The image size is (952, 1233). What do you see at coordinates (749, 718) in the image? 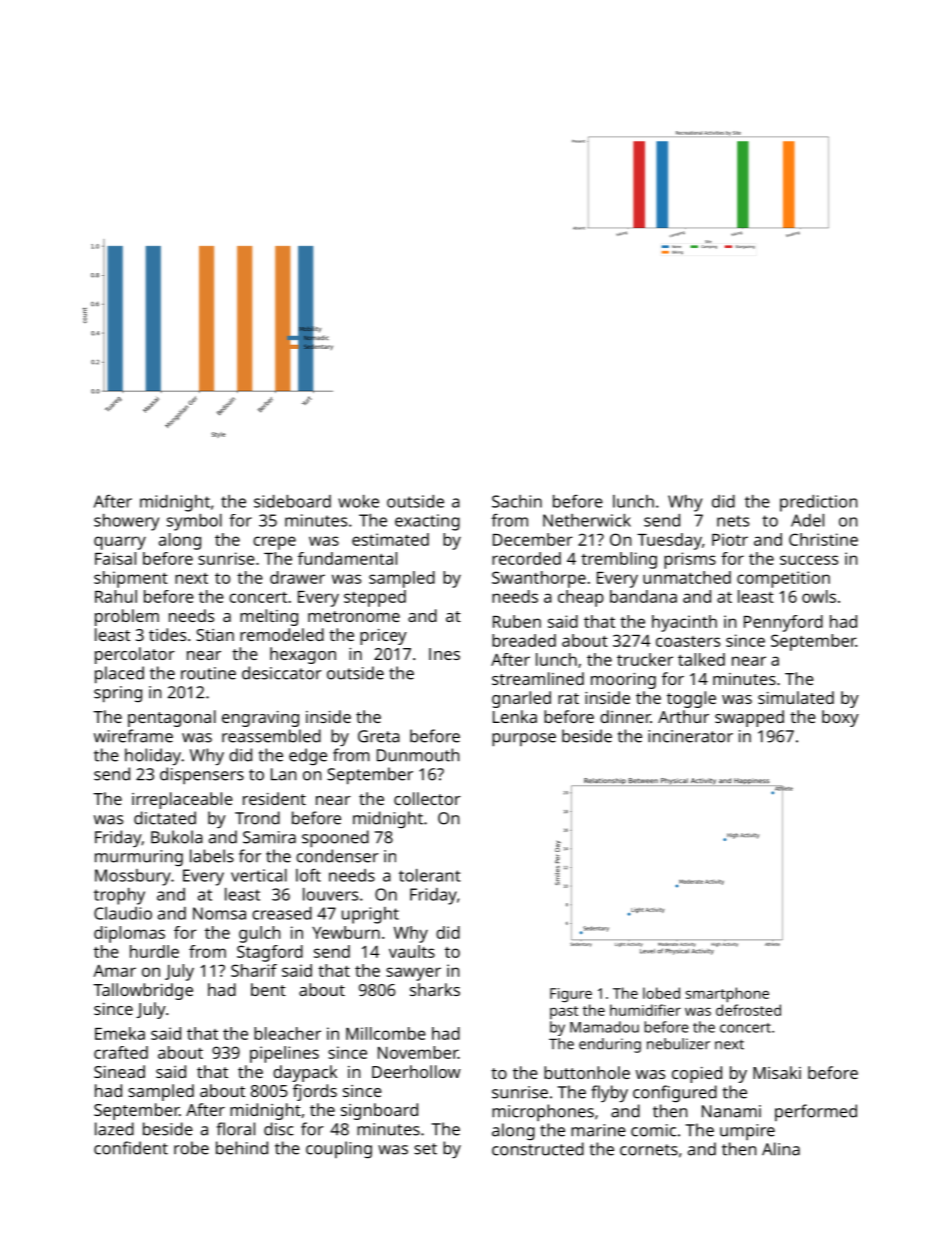
I see `swapped` at bounding box center [749, 718].
